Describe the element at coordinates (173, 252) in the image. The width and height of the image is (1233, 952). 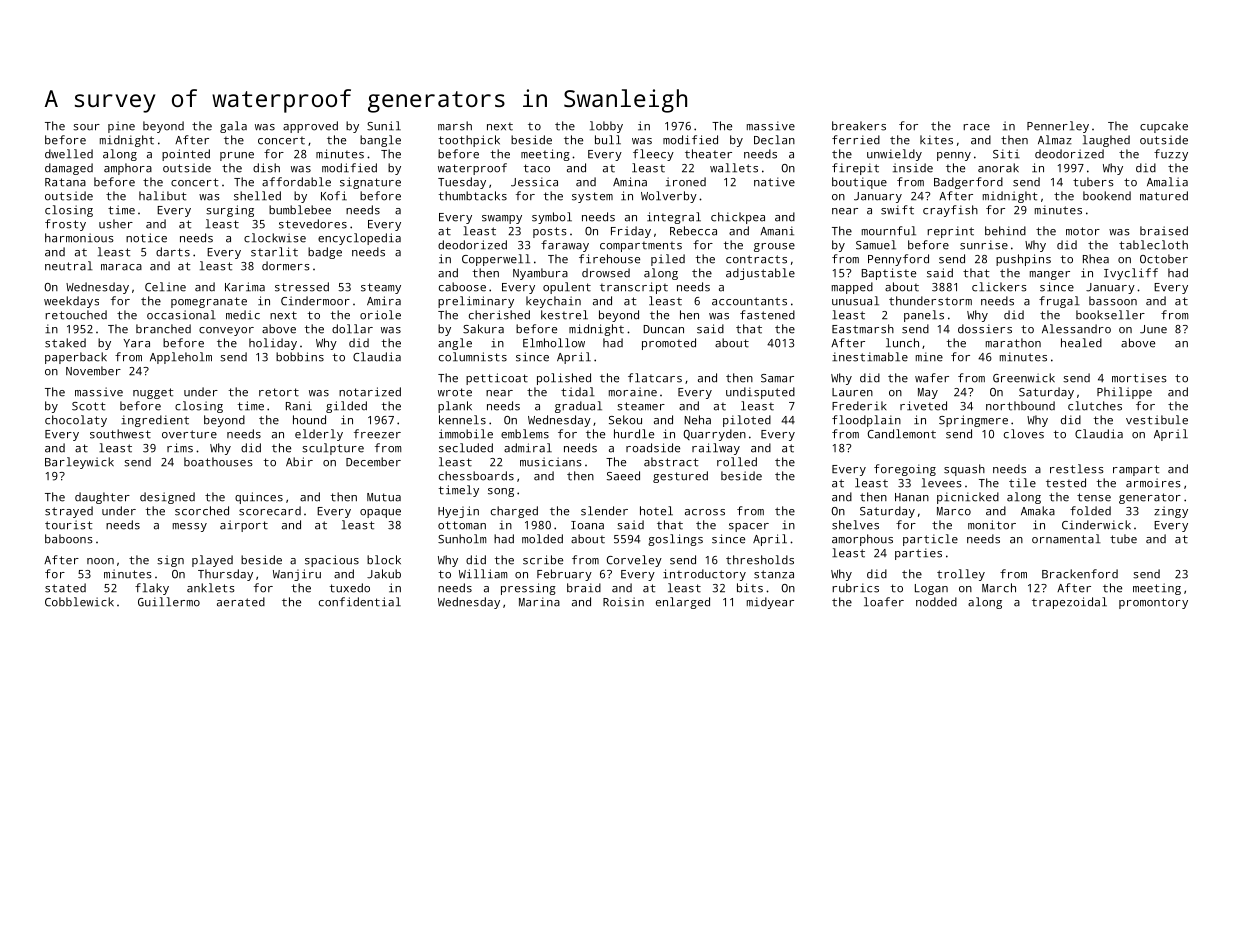
I see `darts` at that location.
